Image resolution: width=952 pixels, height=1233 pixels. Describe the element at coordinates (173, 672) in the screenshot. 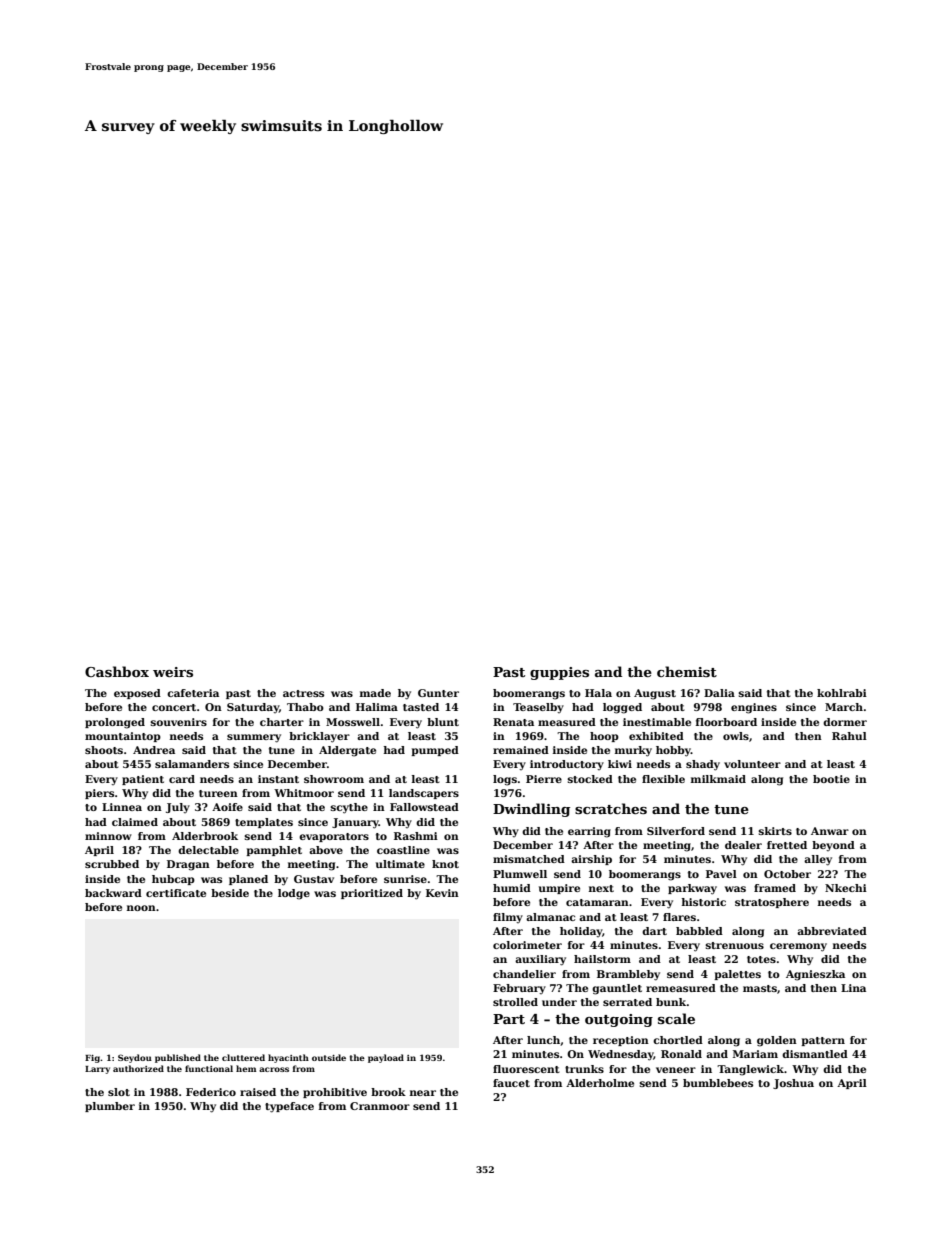

I see `weirs` at that location.
